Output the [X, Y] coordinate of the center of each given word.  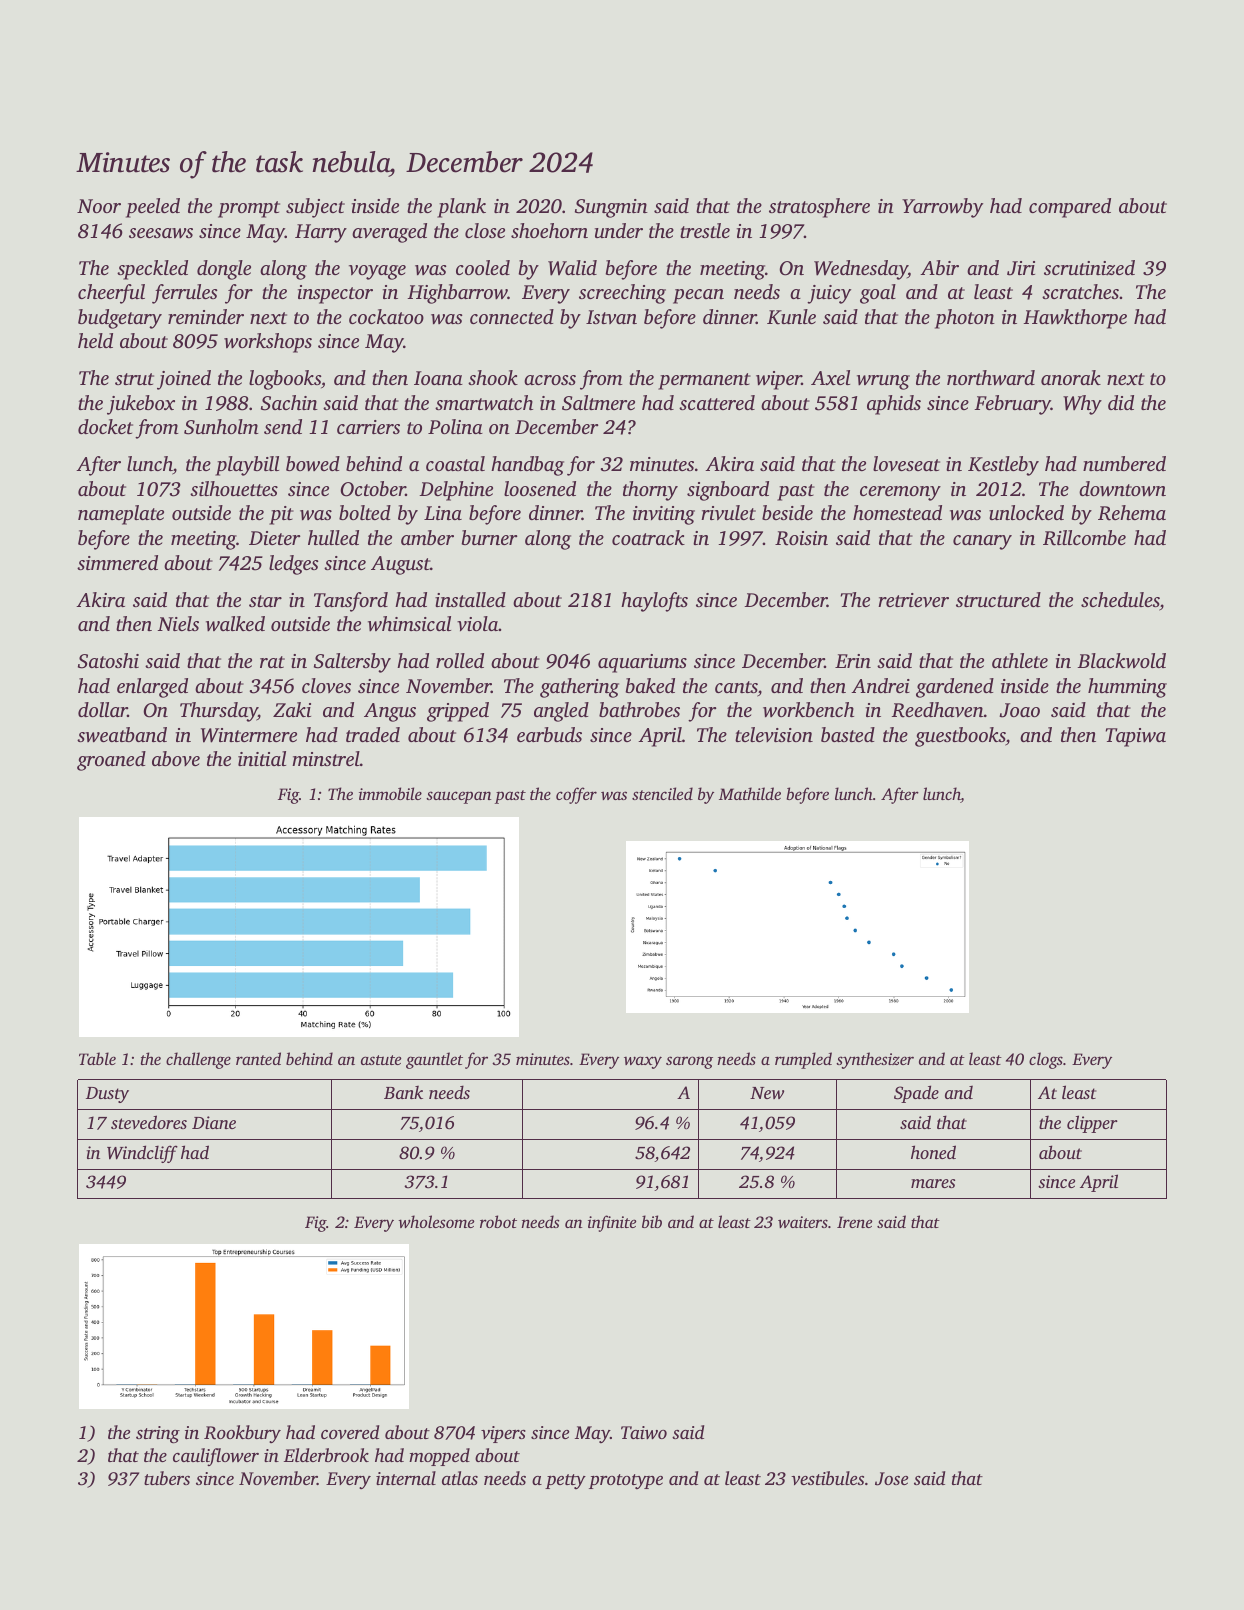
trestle [705, 230]
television [774, 734]
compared [1070, 208]
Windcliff [142, 1154]
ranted [258, 1058]
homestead [897, 512]
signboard [728, 491]
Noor [99, 206]
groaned [111, 761]
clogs [1046, 1060]
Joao [1019, 710]
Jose [891, 1479]
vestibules [827, 1478]
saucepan [458, 797]
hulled [333, 537]
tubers [167, 1478]
